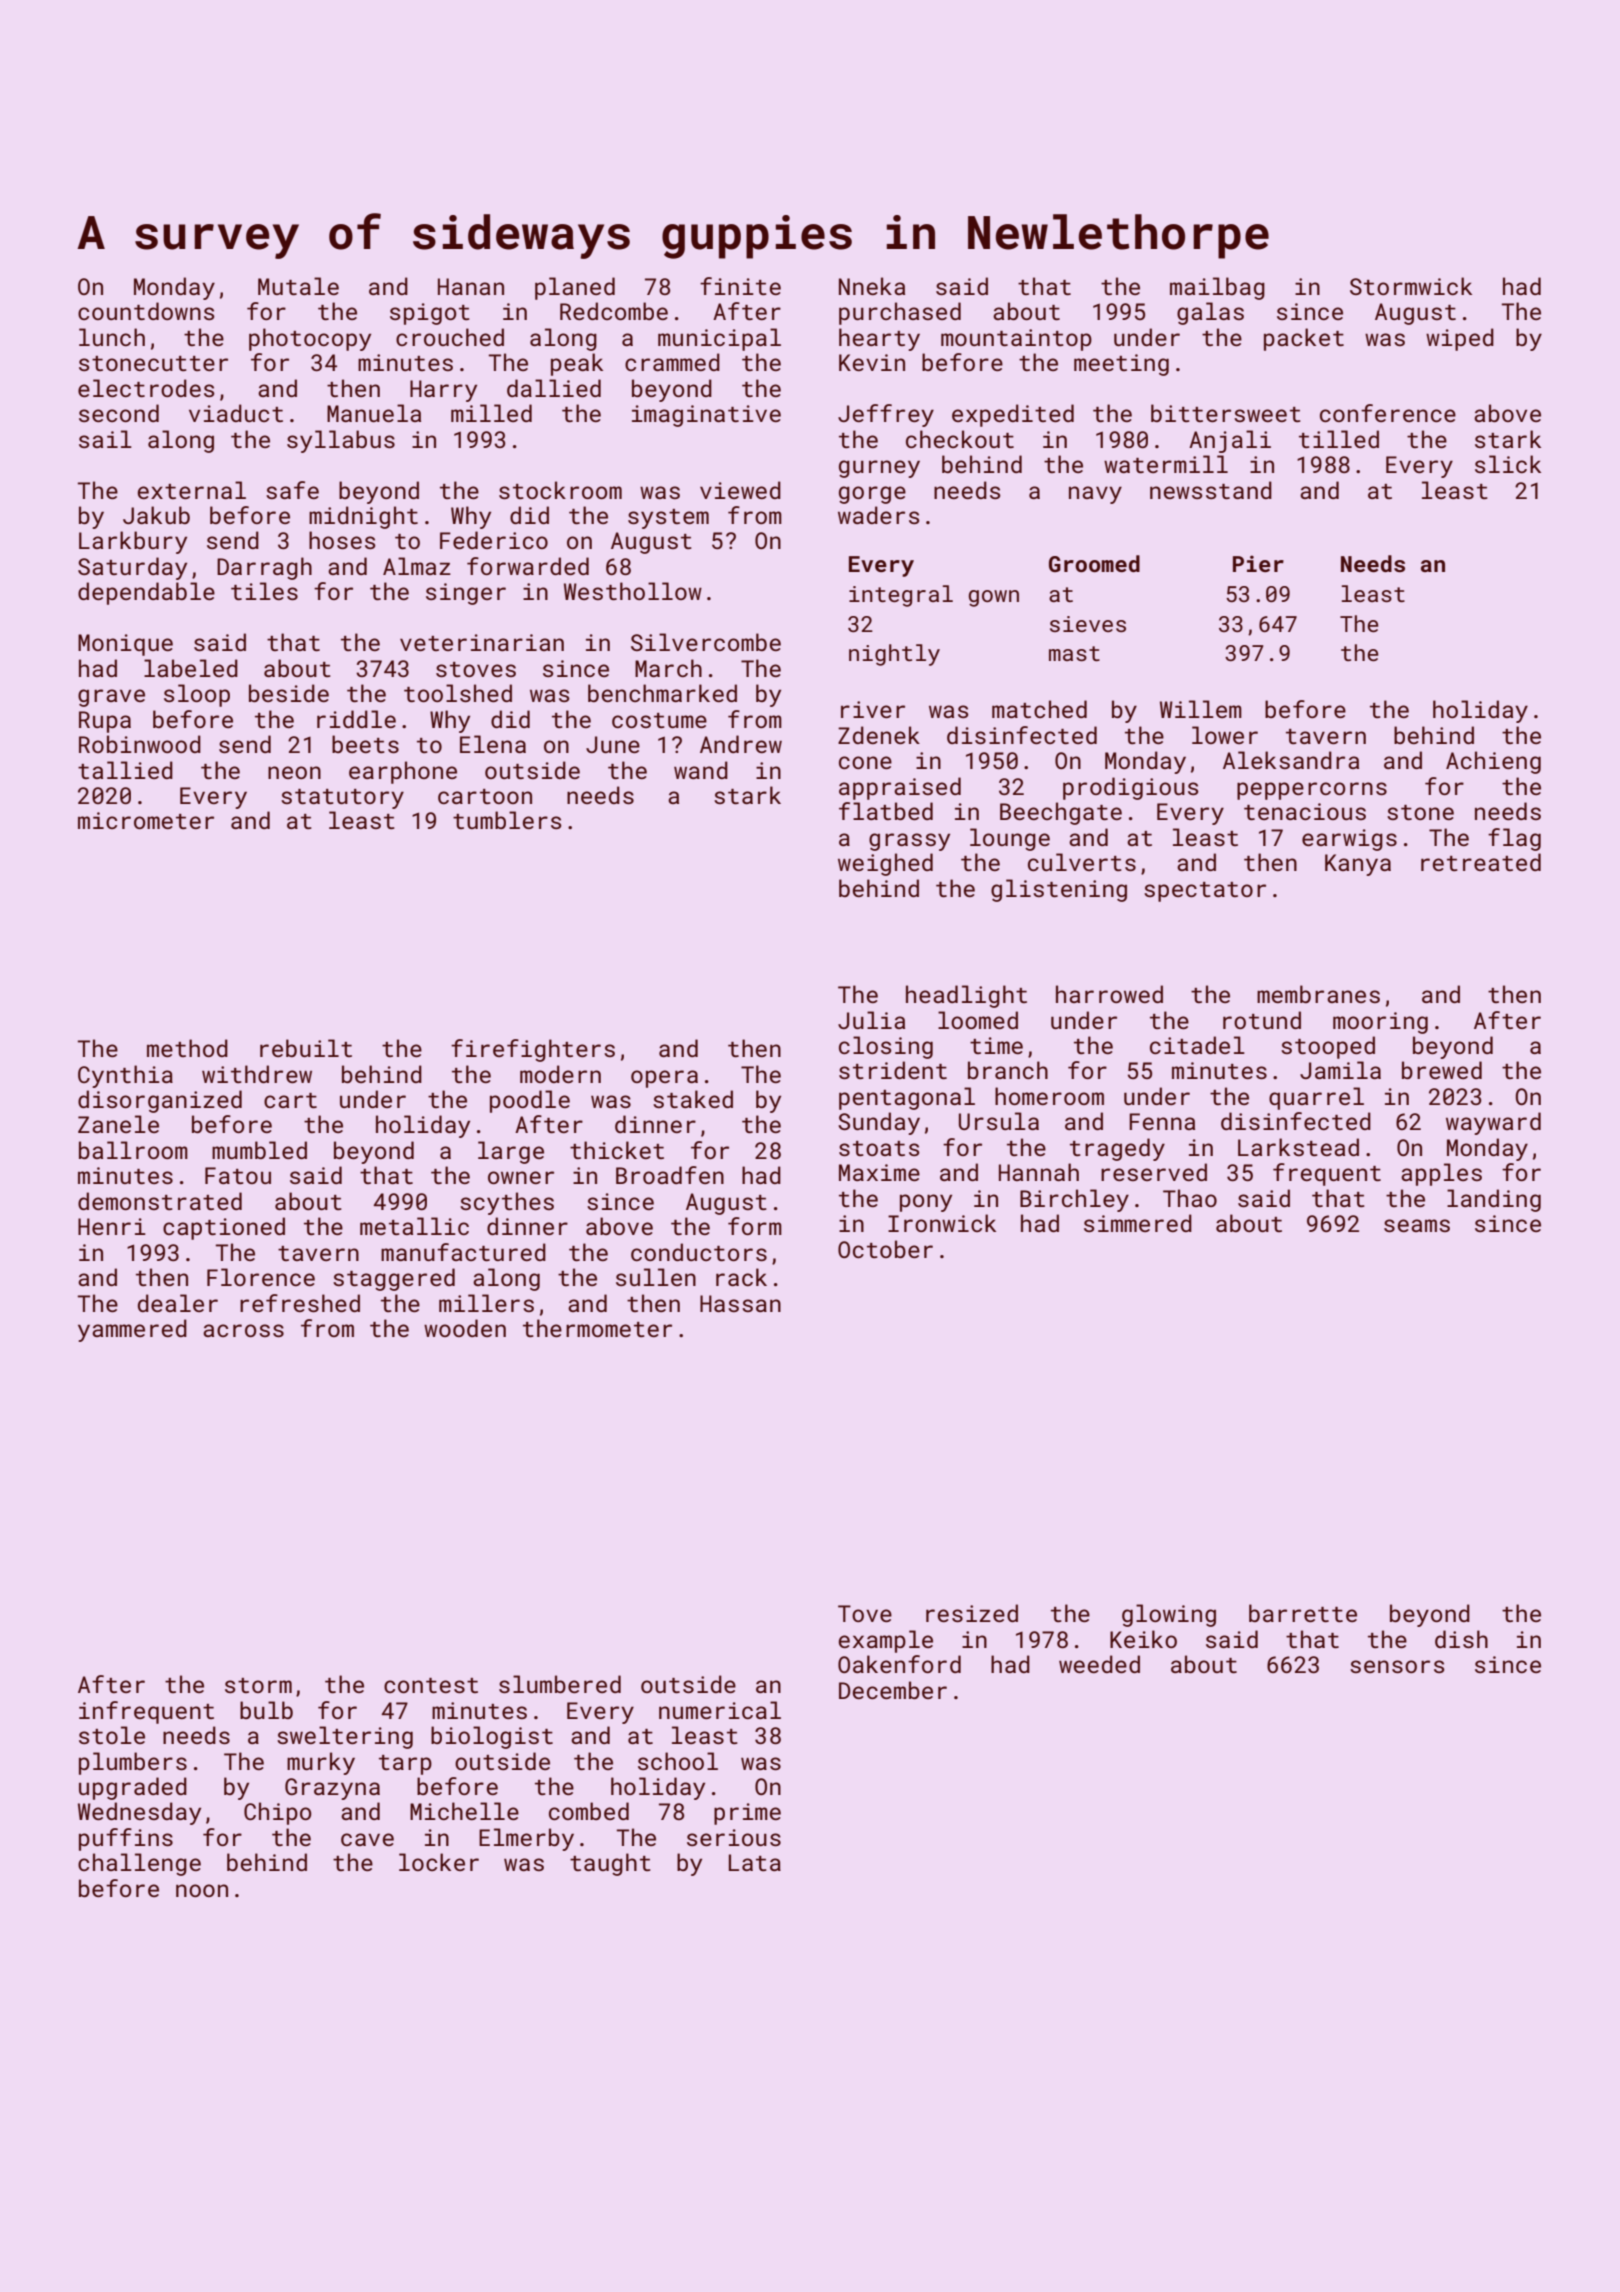 The width and height of the document is (1620, 2292). I want to click on December, so click(893, 1690).
